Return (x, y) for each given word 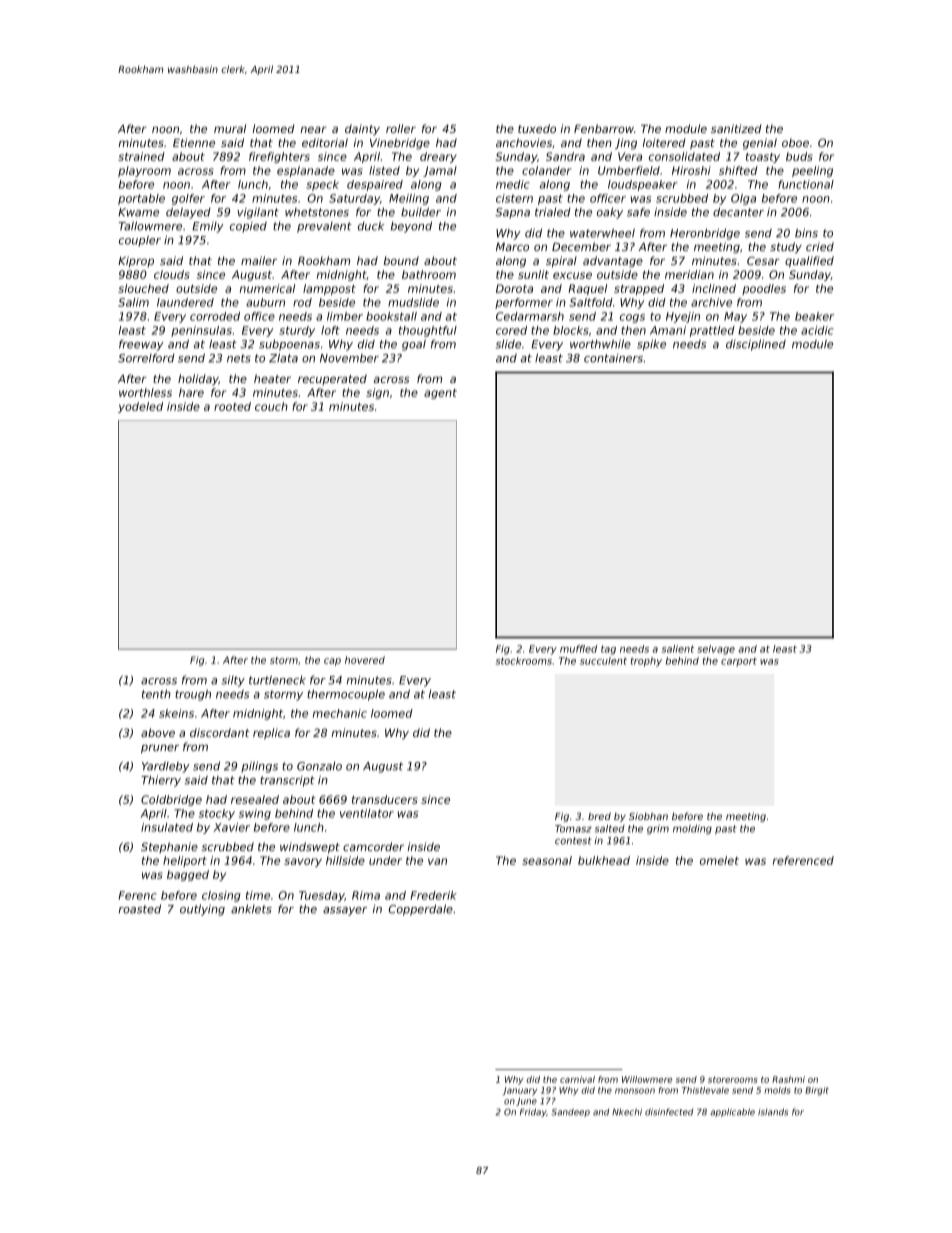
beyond (411, 227)
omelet (719, 860)
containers (613, 358)
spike (651, 345)
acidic (817, 330)
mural (230, 128)
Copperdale (421, 910)
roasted (140, 909)
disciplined (756, 345)
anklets (251, 909)
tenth (156, 694)
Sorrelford (146, 358)
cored (511, 330)
